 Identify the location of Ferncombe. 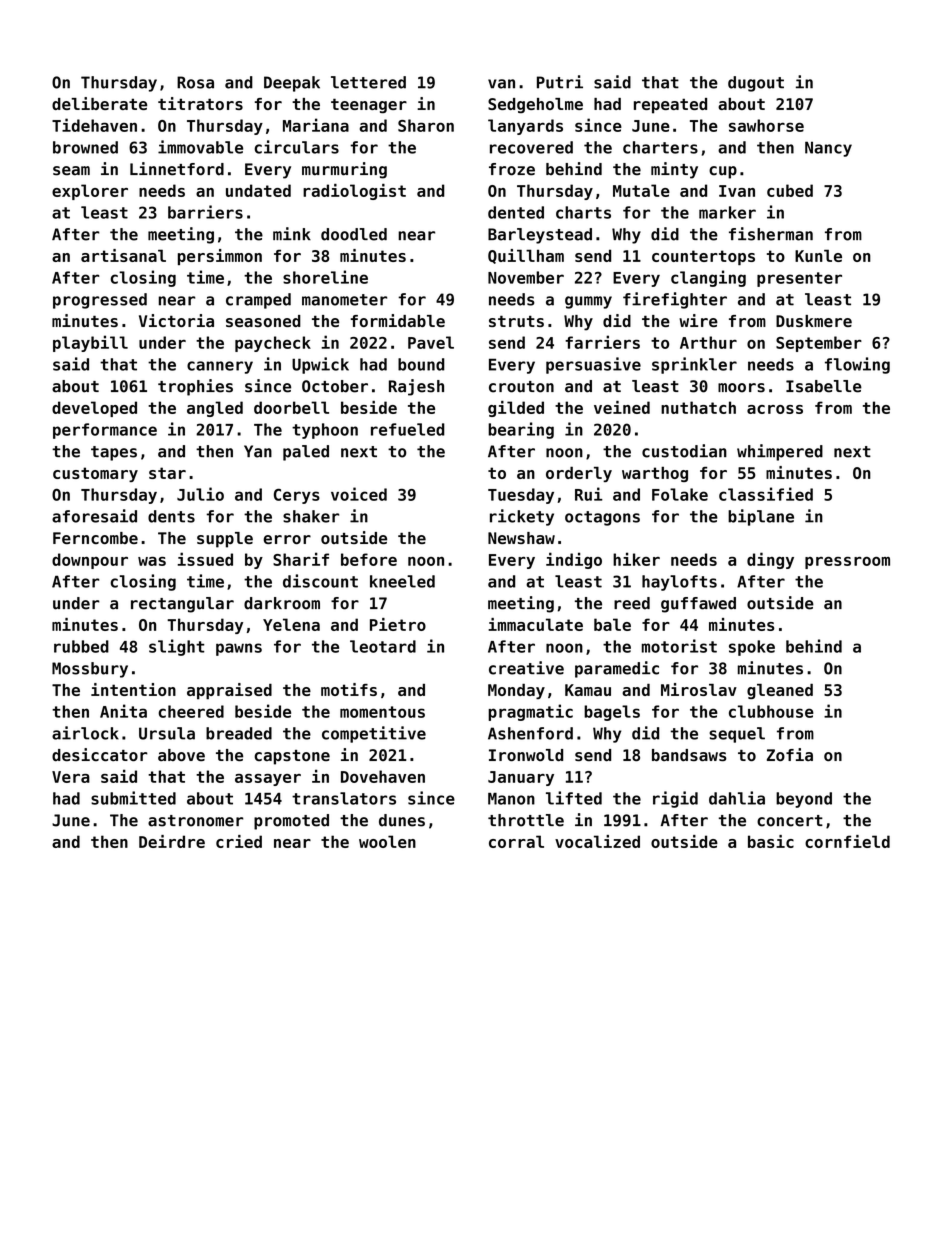
(95, 538).
